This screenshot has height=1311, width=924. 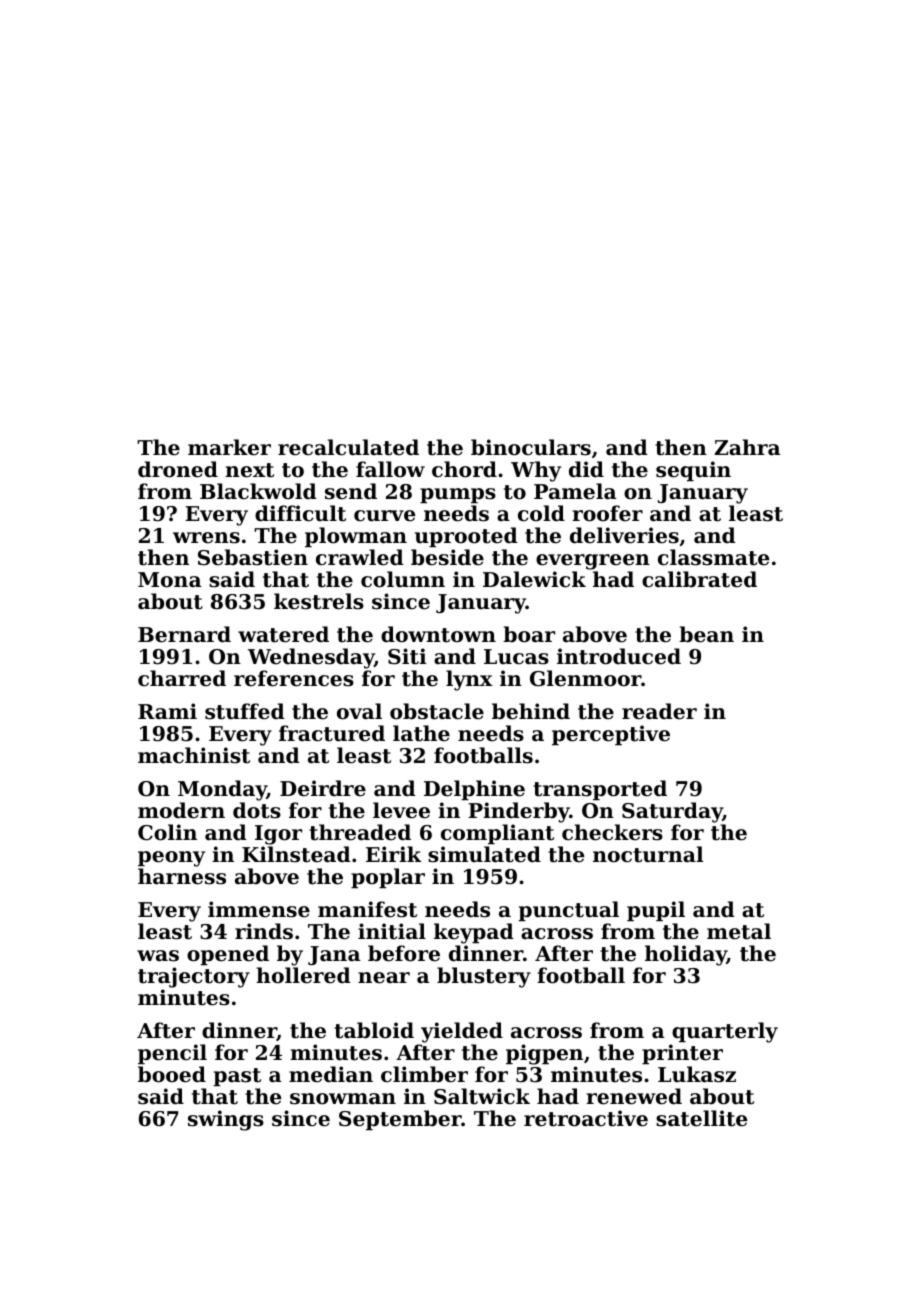 I want to click on Zahra, so click(x=747, y=447).
